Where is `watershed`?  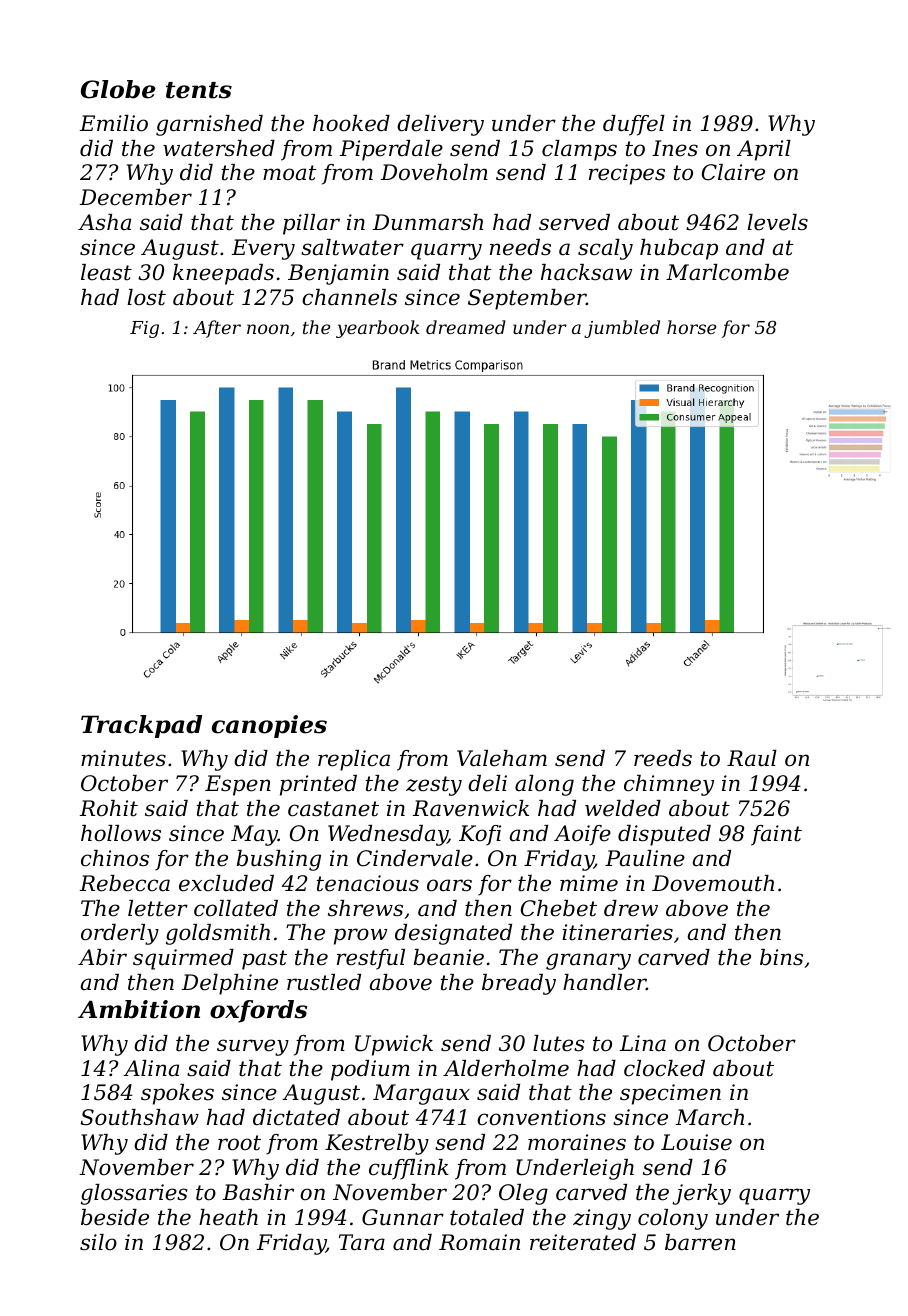 watershed is located at coordinates (219, 148).
